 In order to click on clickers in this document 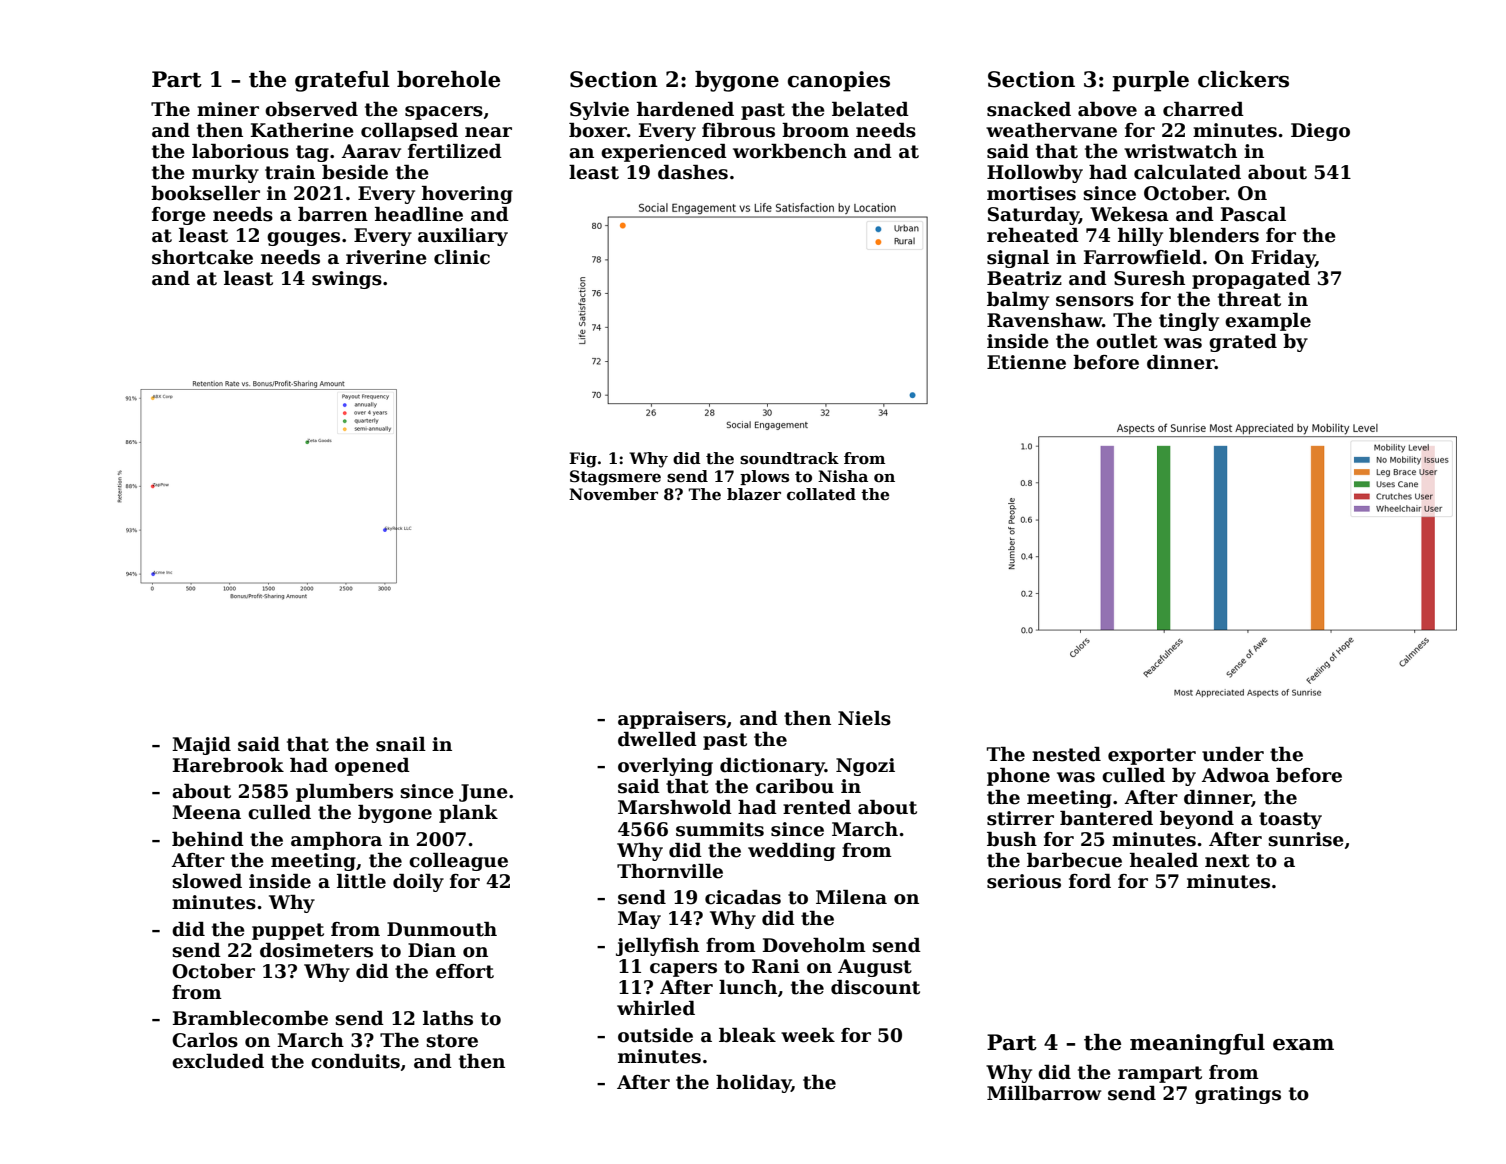, I will do `click(1243, 79)`.
